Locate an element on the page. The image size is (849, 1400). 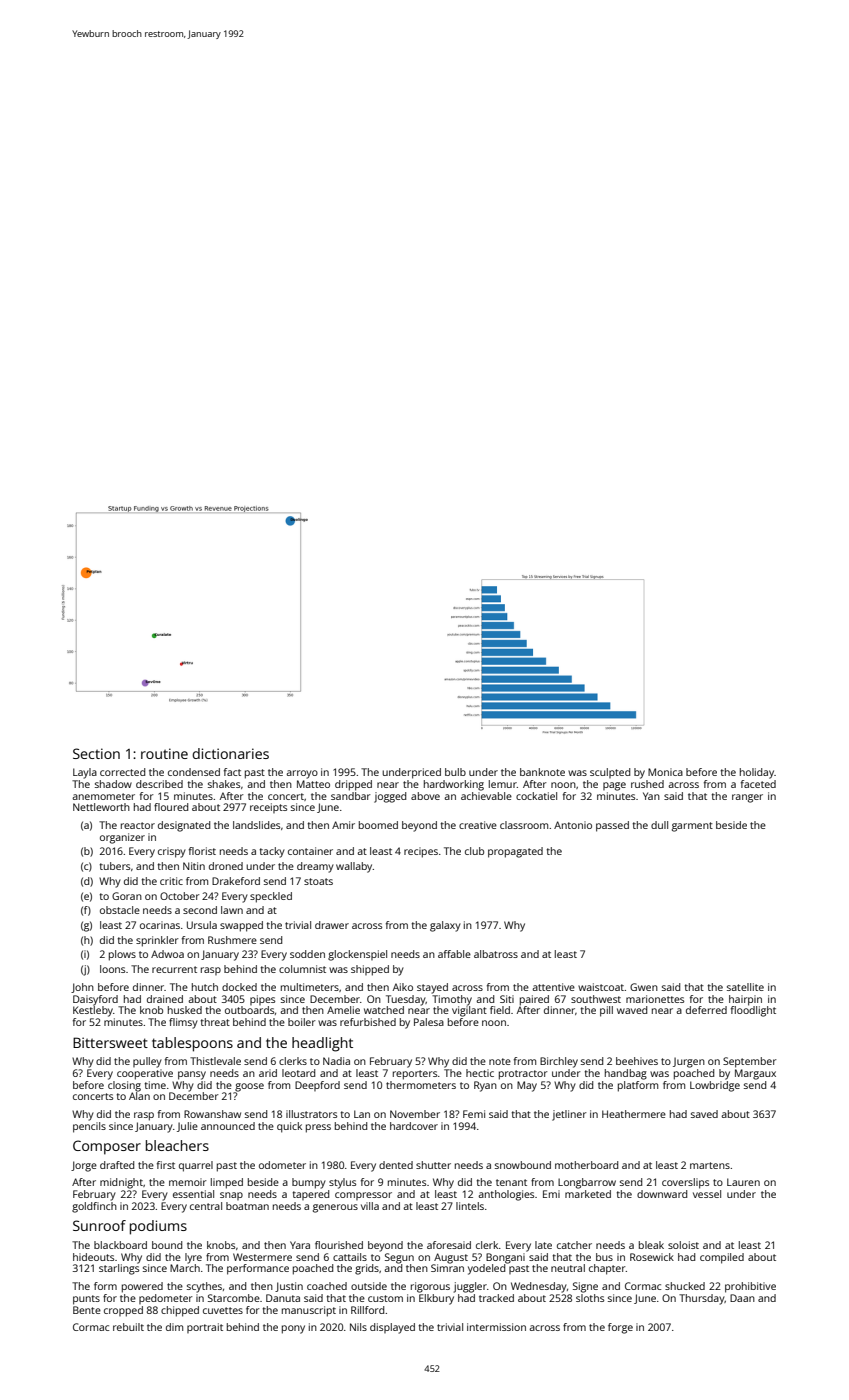
shutter is located at coordinates (433, 1165).
